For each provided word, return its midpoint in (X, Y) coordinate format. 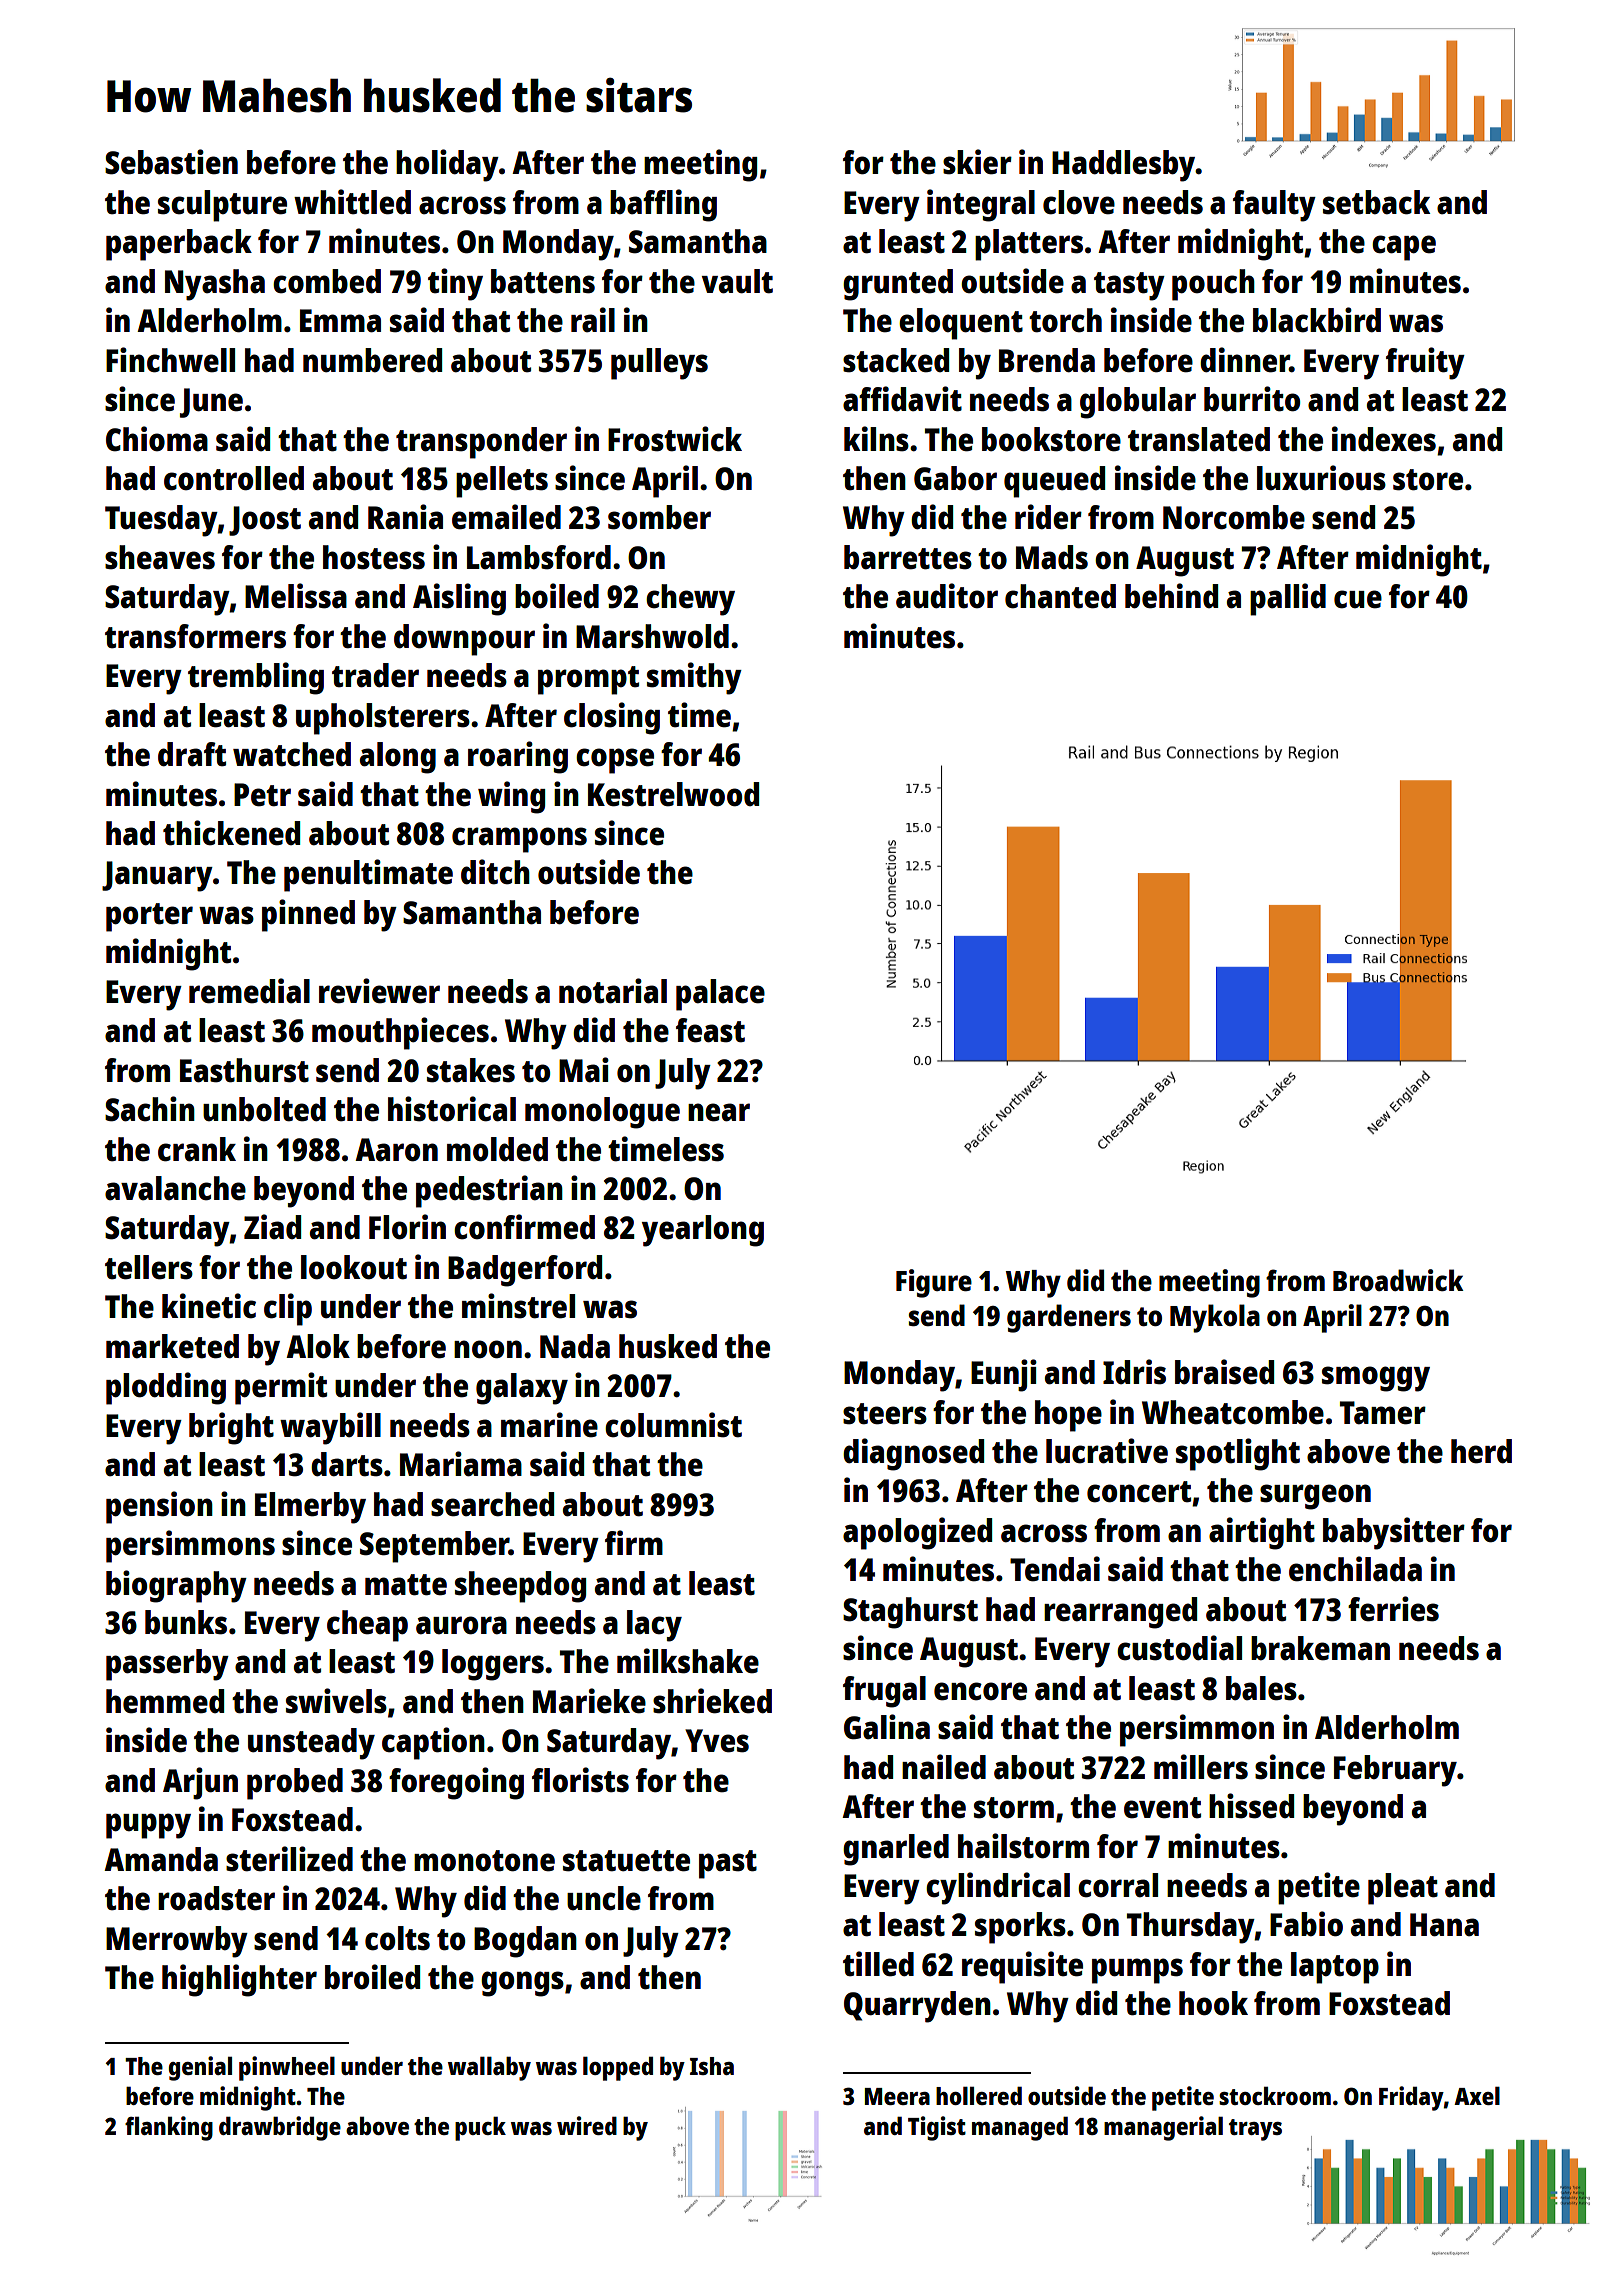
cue (1358, 599)
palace (720, 995)
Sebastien (171, 162)
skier (977, 162)
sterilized (289, 1859)
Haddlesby (1124, 166)
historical (452, 1109)
